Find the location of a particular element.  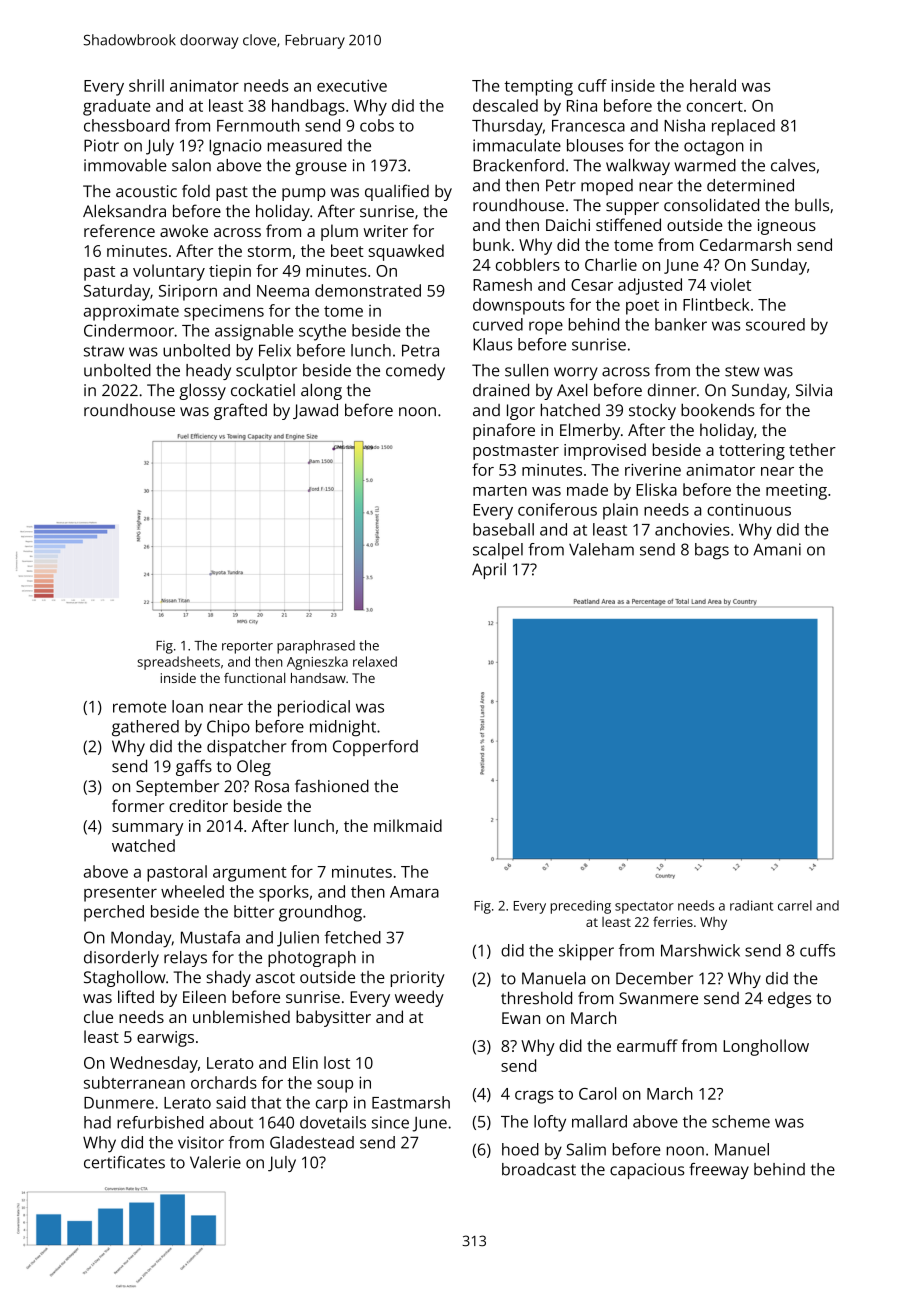

certificates is located at coordinates (124, 1162).
